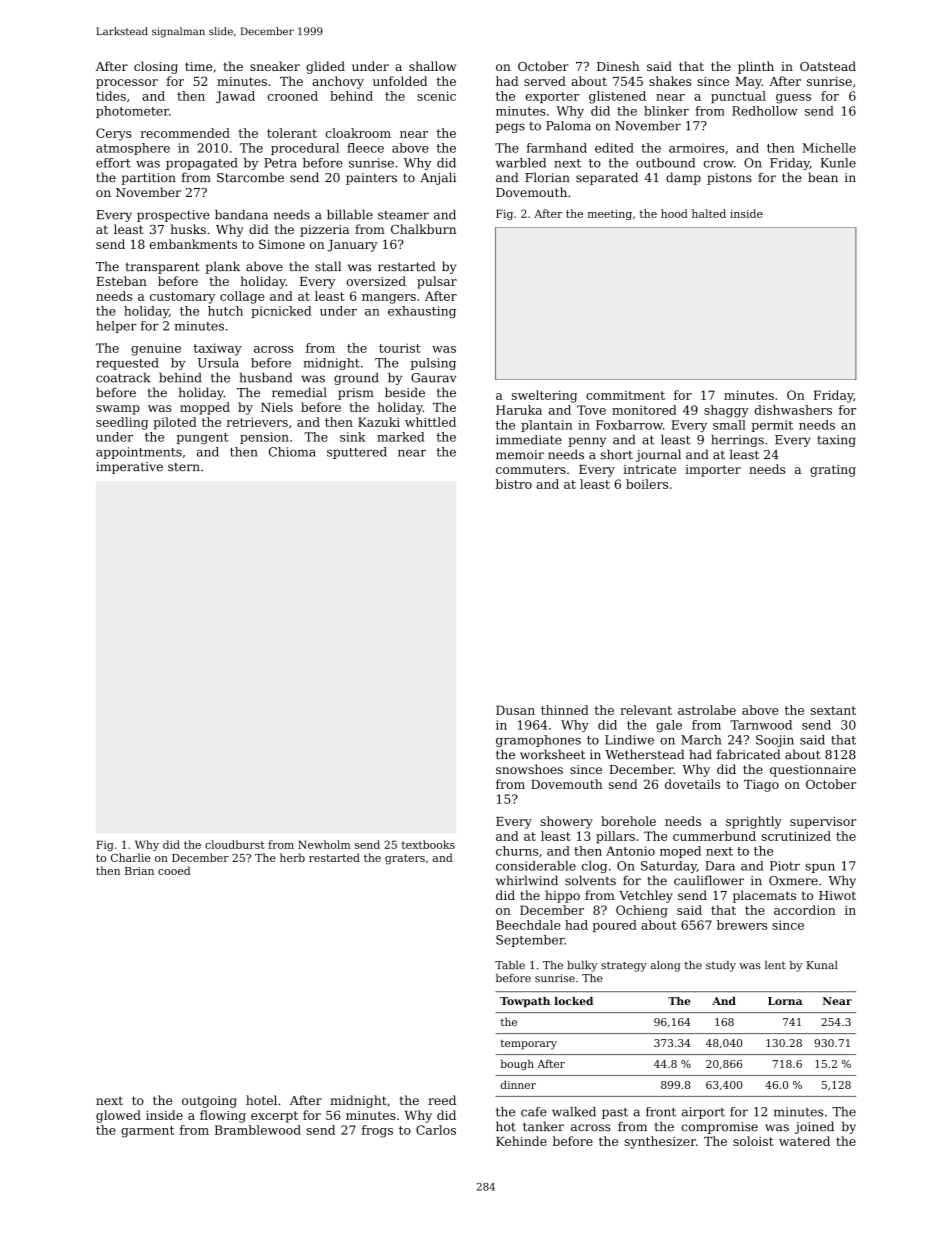 The height and width of the screenshot is (1233, 952). What do you see at coordinates (707, 710) in the screenshot?
I see `astrolabe` at bounding box center [707, 710].
